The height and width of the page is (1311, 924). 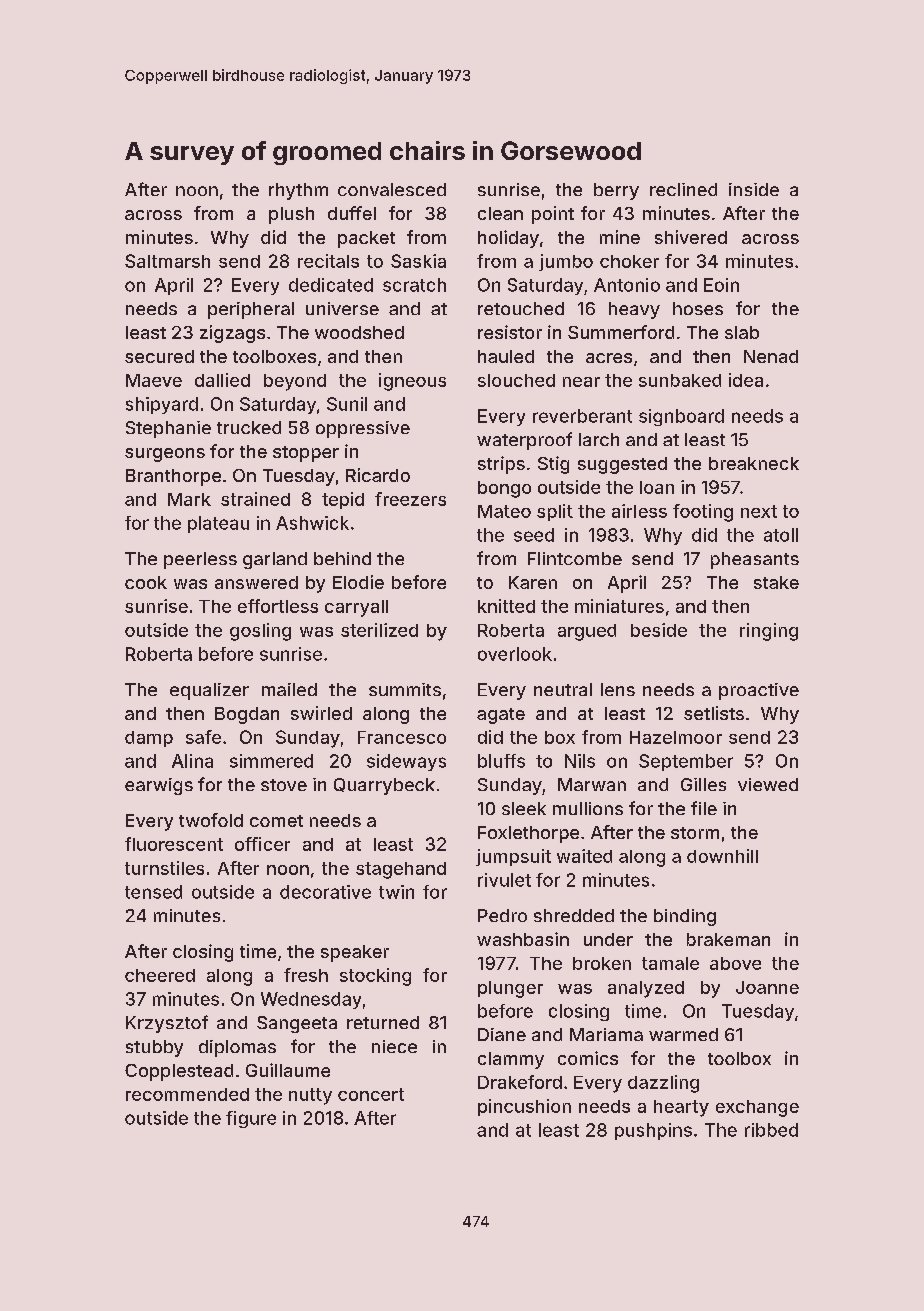 What do you see at coordinates (394, 1046) in the page?
I see `niece` at bounding box center [394, 1046].
